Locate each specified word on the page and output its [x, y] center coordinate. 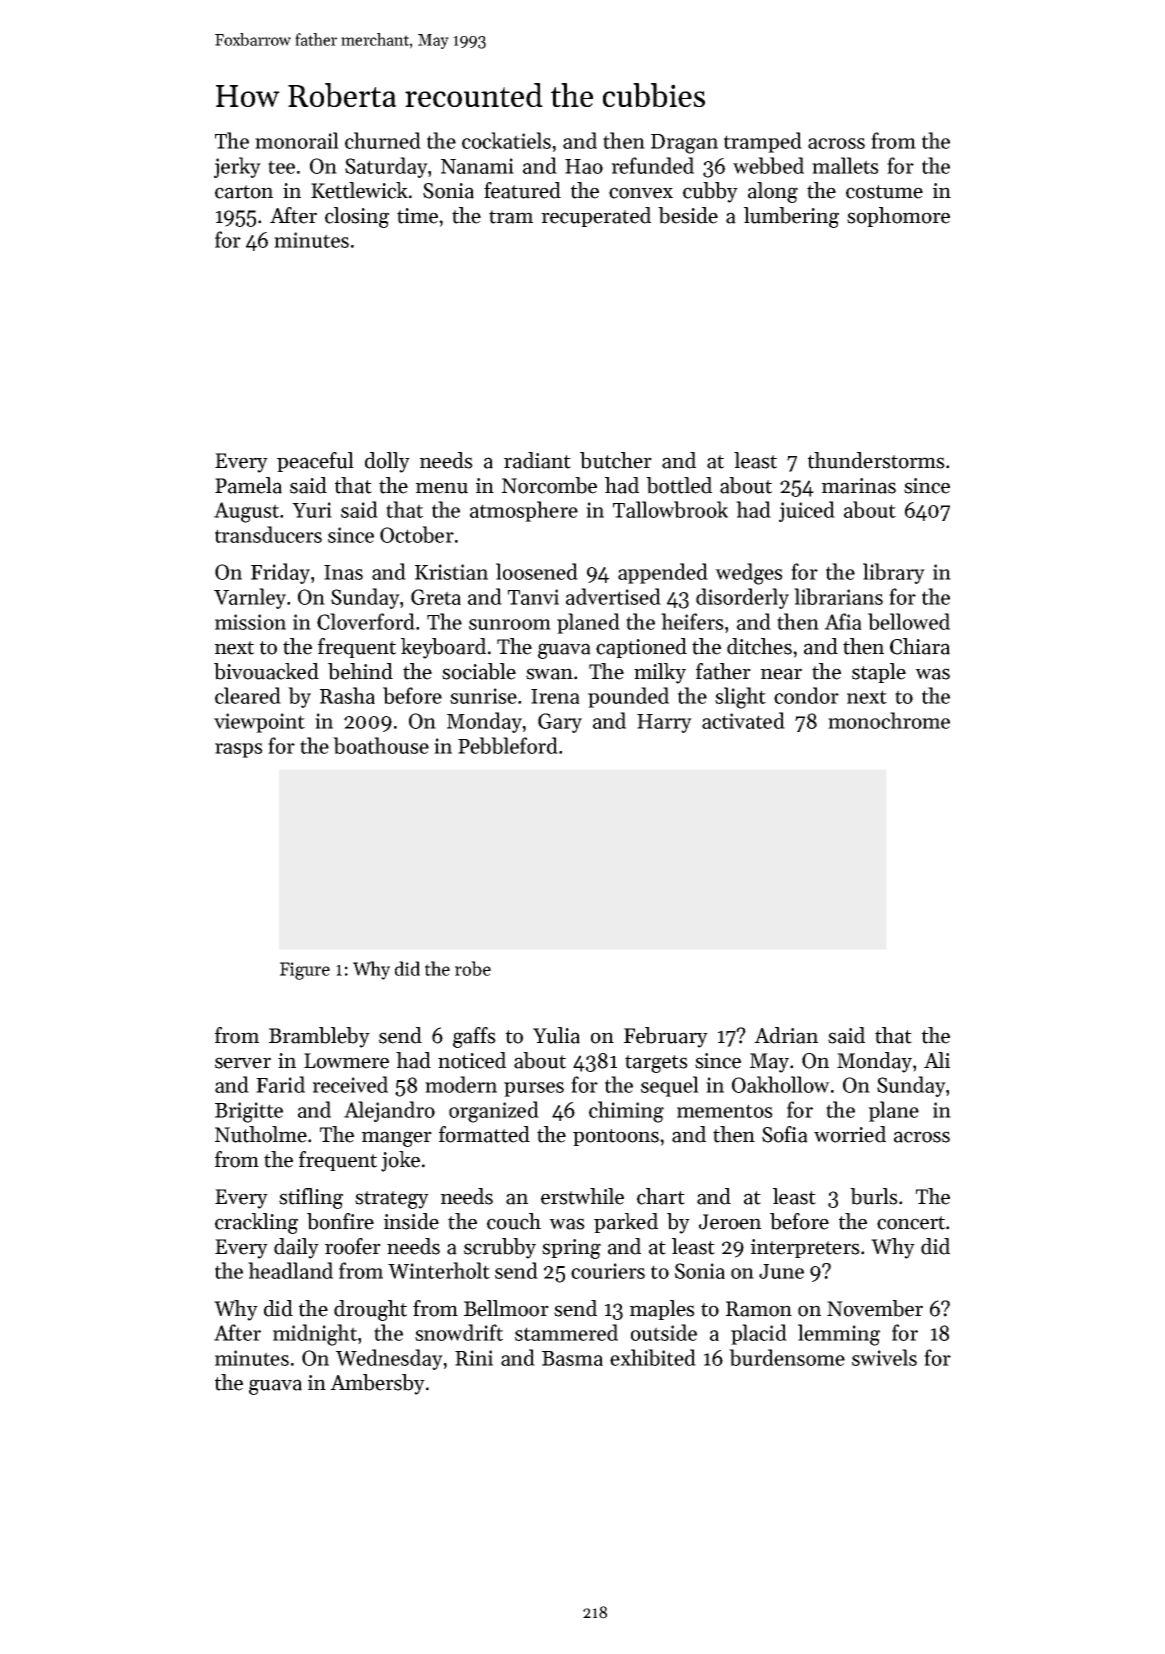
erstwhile [582, 1196]
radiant [537, 460]
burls [874, 1196]
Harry [664, 723]
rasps [239, 750]
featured [522, 190]
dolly [387, 462]
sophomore [898, 217]
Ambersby [377, 1384]
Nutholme [261, 1134]
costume [884, 192]
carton [244, 192]
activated [743, 720]
